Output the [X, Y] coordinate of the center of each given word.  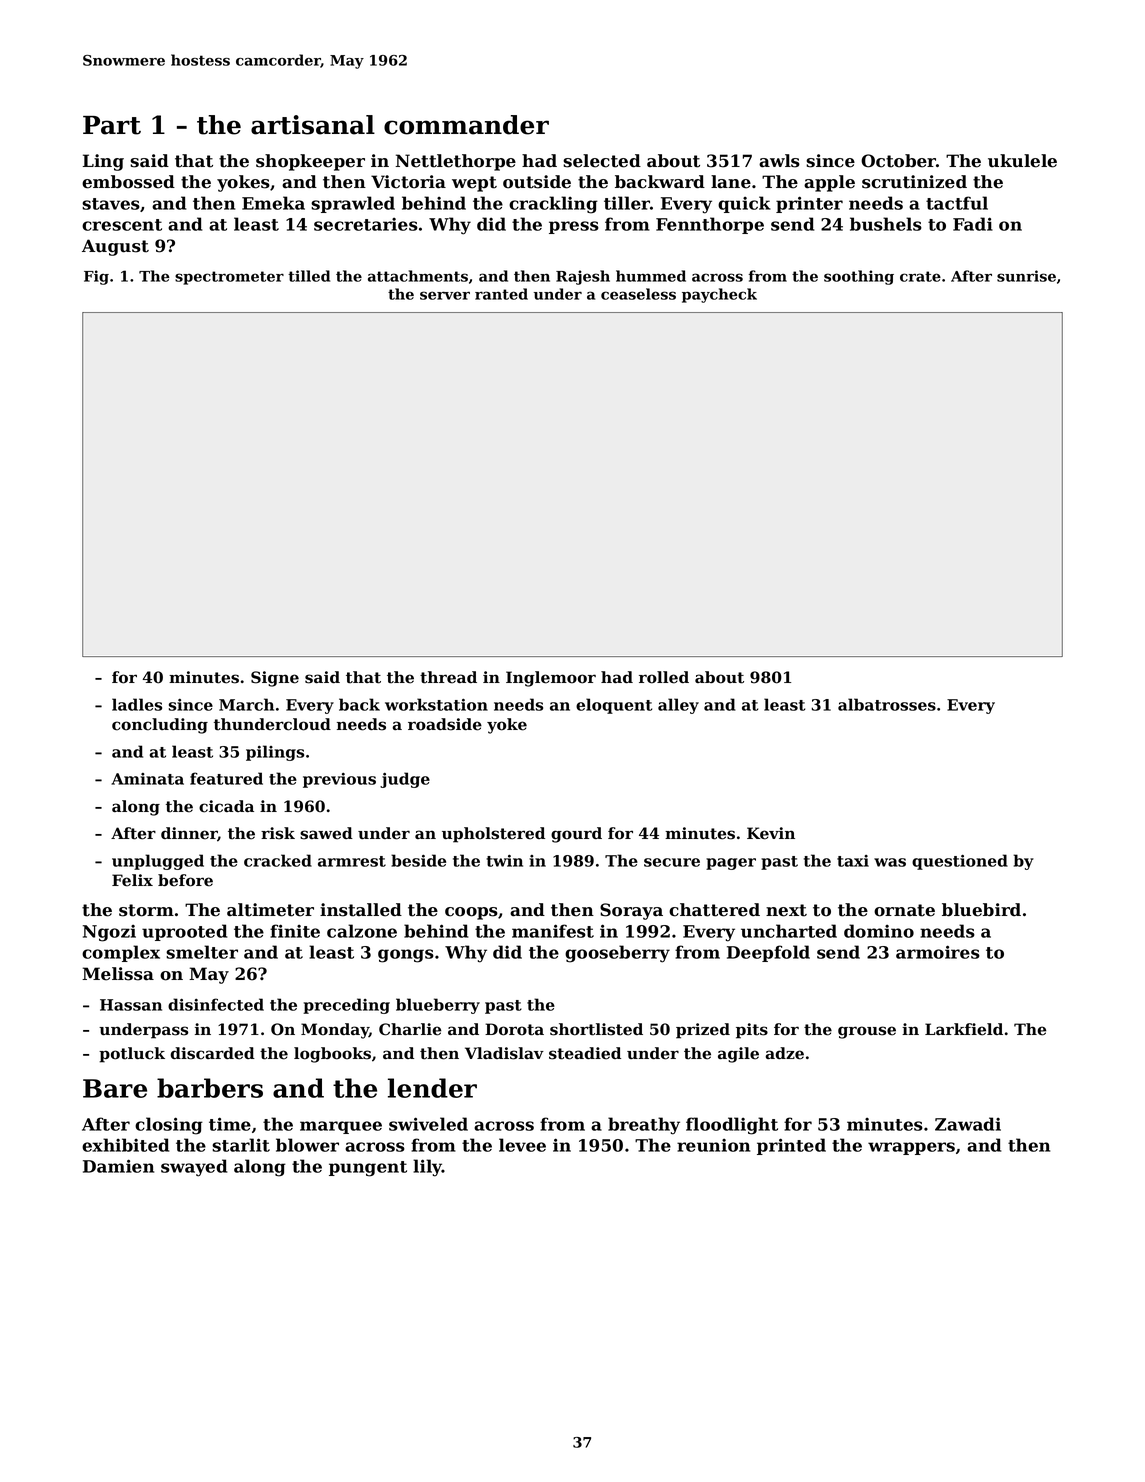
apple [829, 183]
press [574, 227]
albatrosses [887, 704]
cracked [278, 860]
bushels [886, 224]
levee [522, 1145]
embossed [128, 182]
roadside [445, 724]
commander [466, 125]
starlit [241, 1145]
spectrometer [229, 278]
